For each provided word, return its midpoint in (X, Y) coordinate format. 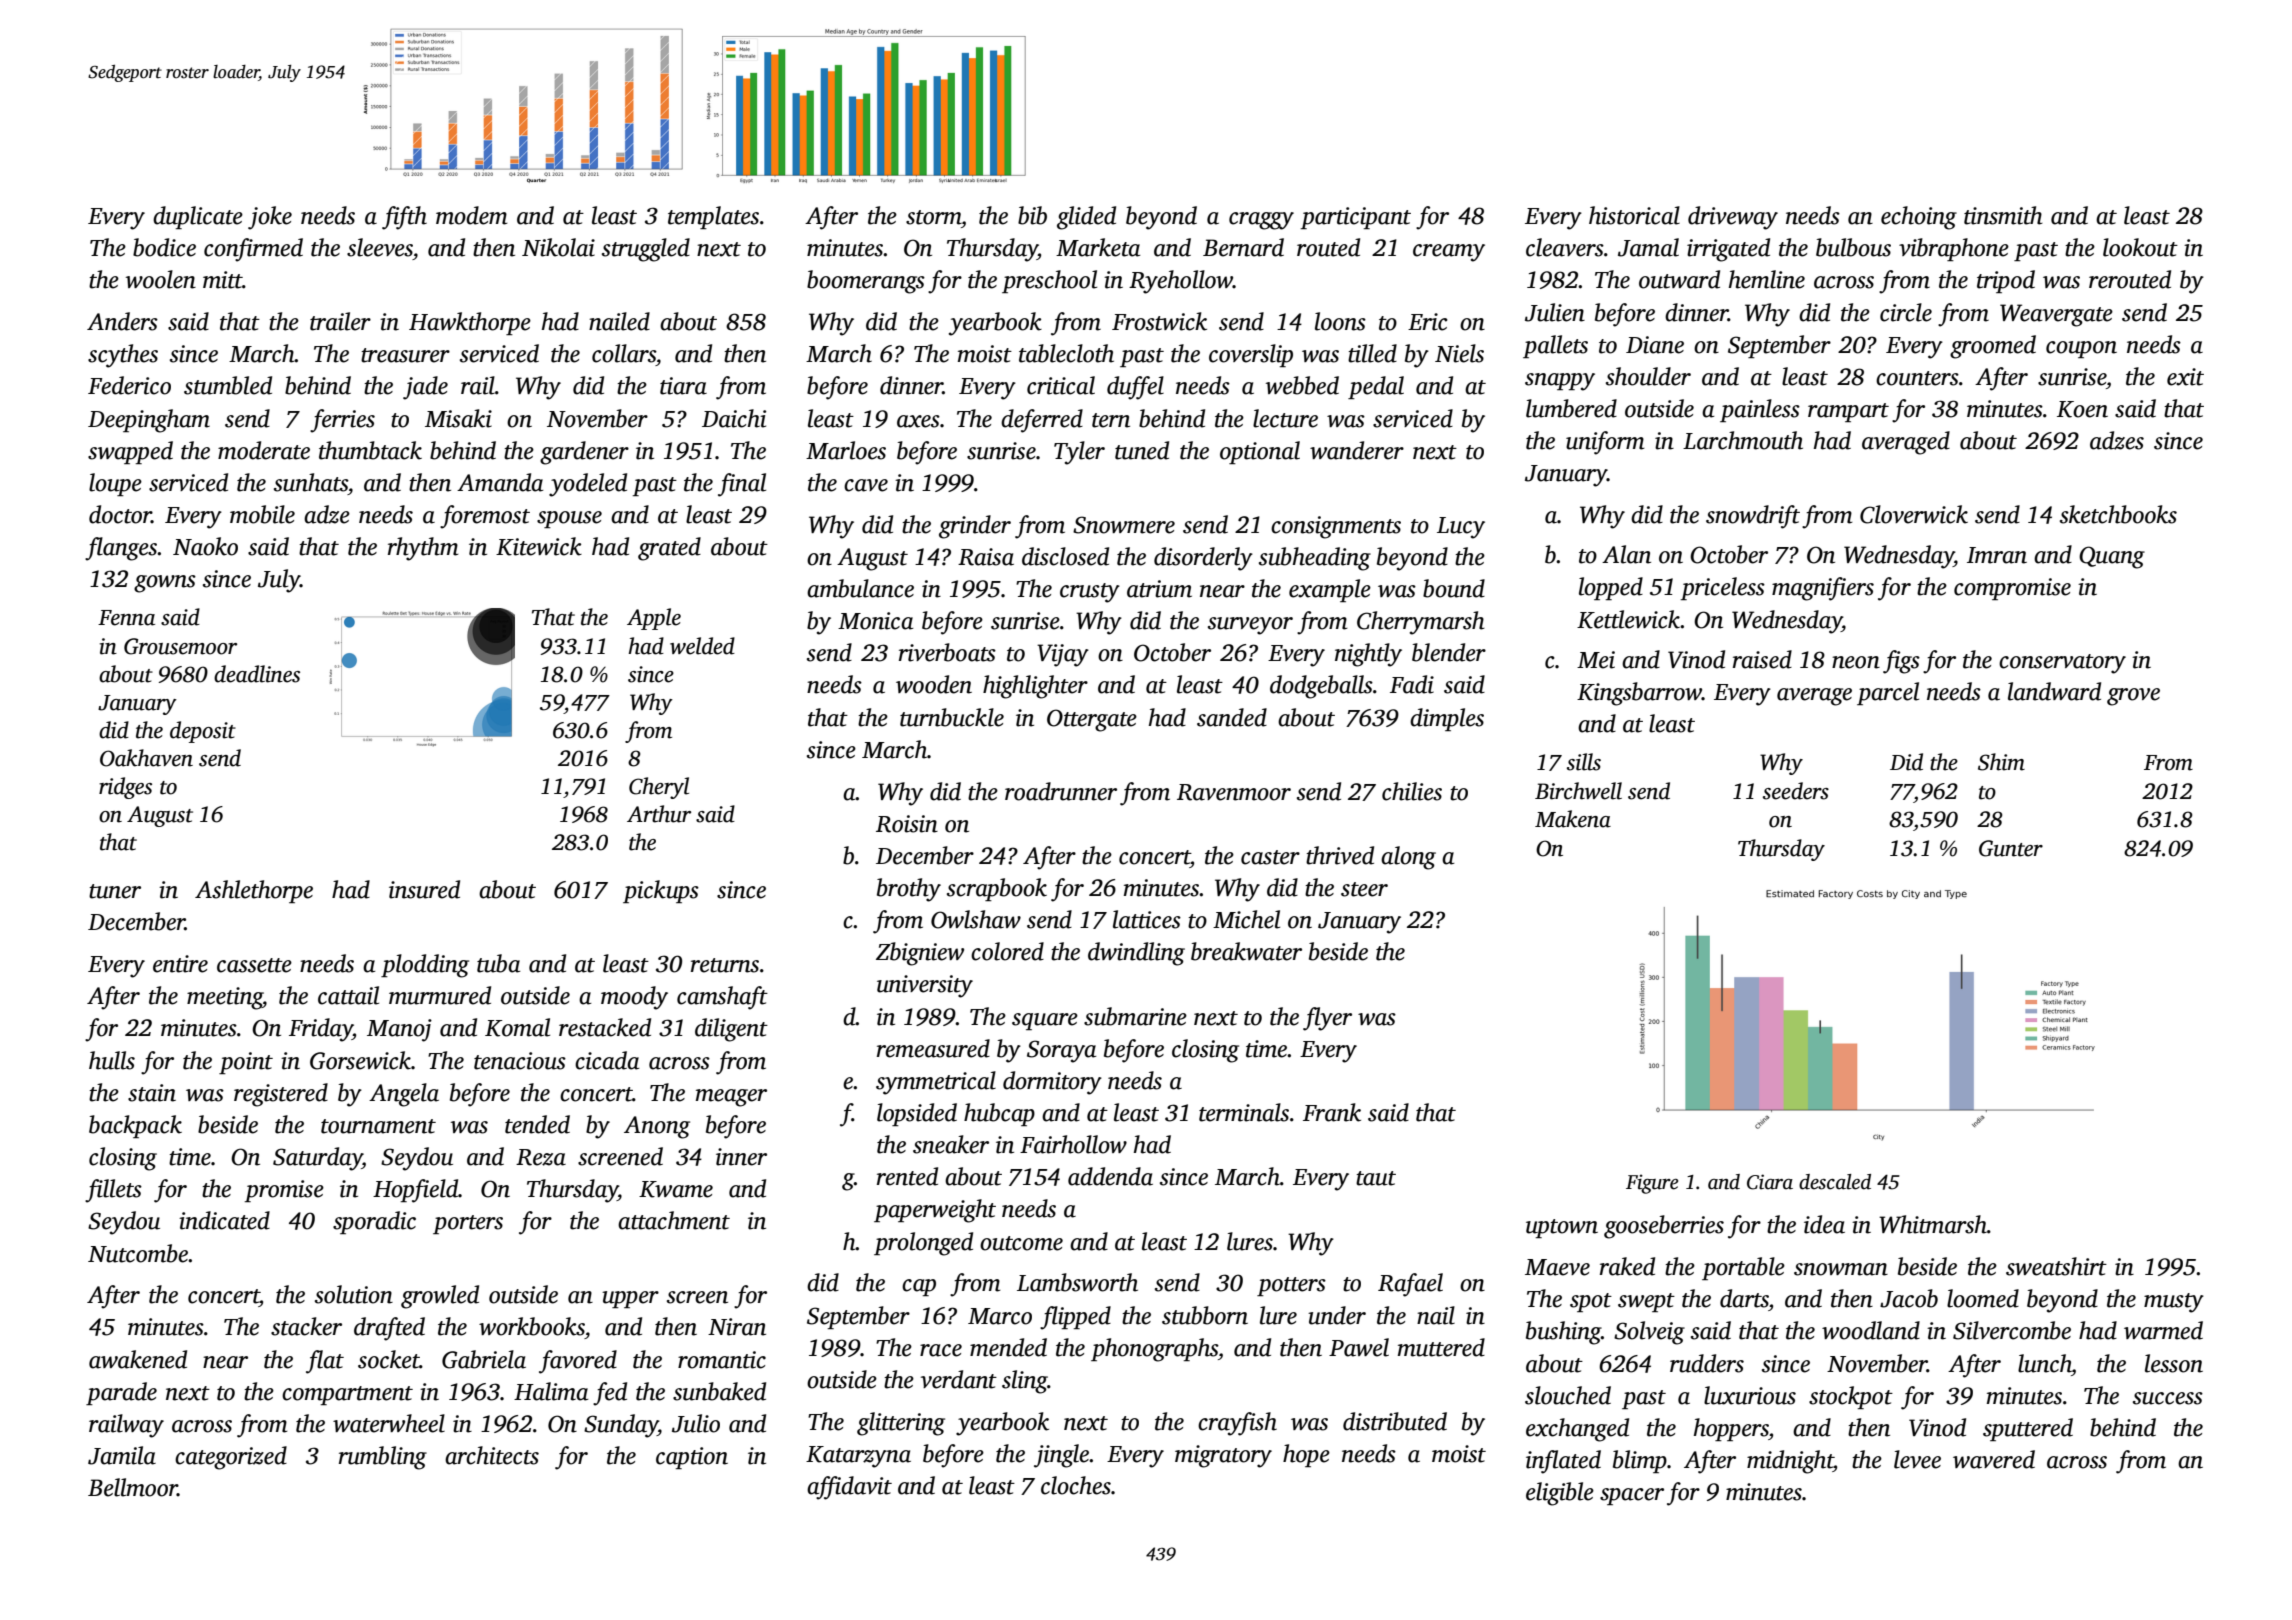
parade (121, 1393)
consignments (1336, 527)
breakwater (1246, 951)
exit (2185, 377)
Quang (2112, 557)
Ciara (1770, 1182)
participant (1356, 218)
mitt (223, 280)
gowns (165, 584)
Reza (541, 1157)
